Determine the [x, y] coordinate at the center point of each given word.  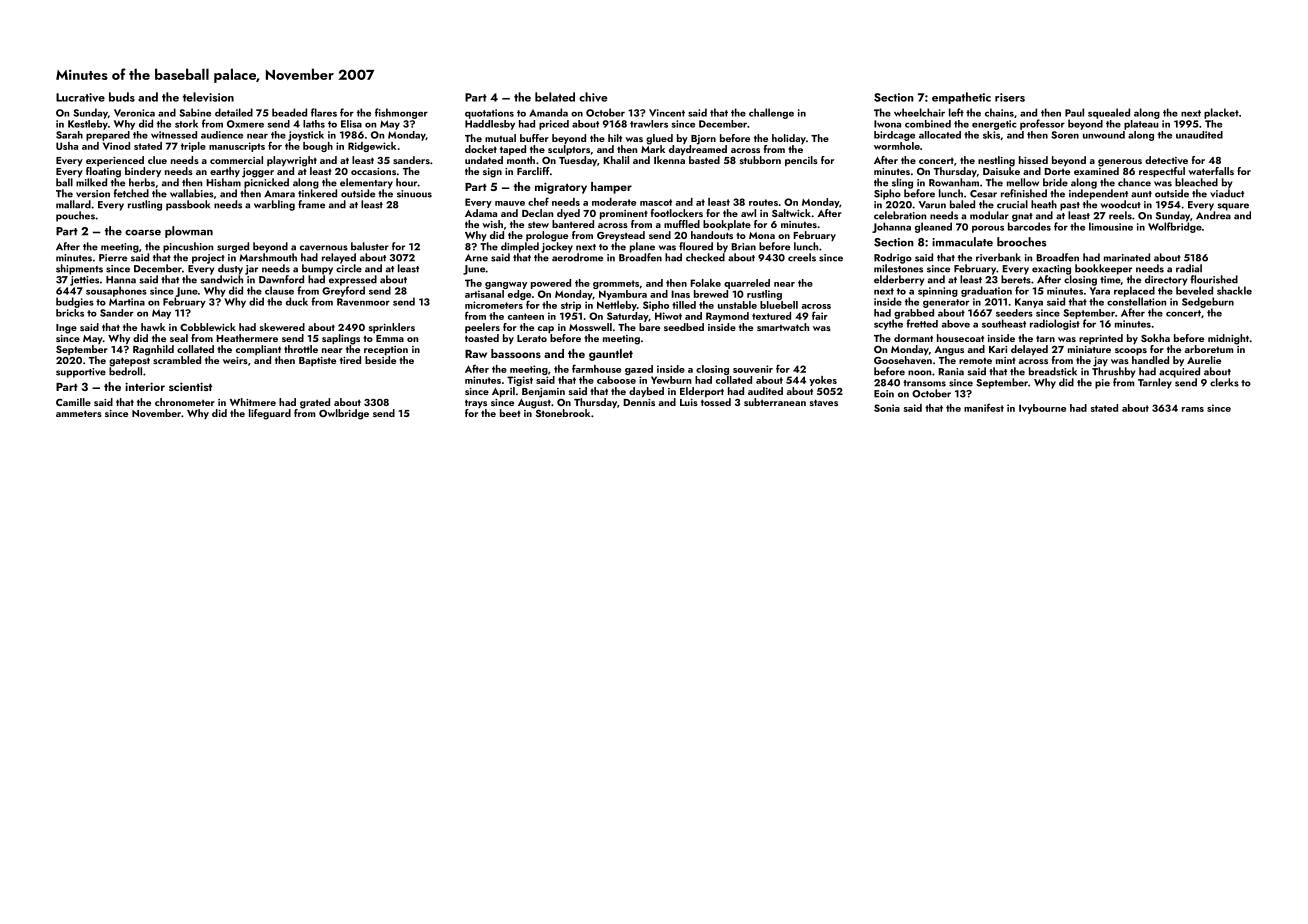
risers [1010, 97]
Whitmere [253, 402]
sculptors [569, 150]
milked [91, 182]
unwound [1104, 135]
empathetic [961, 98]
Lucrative [80, 97]
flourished [1214, 279]
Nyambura [623, 295]
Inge [66, 329]
